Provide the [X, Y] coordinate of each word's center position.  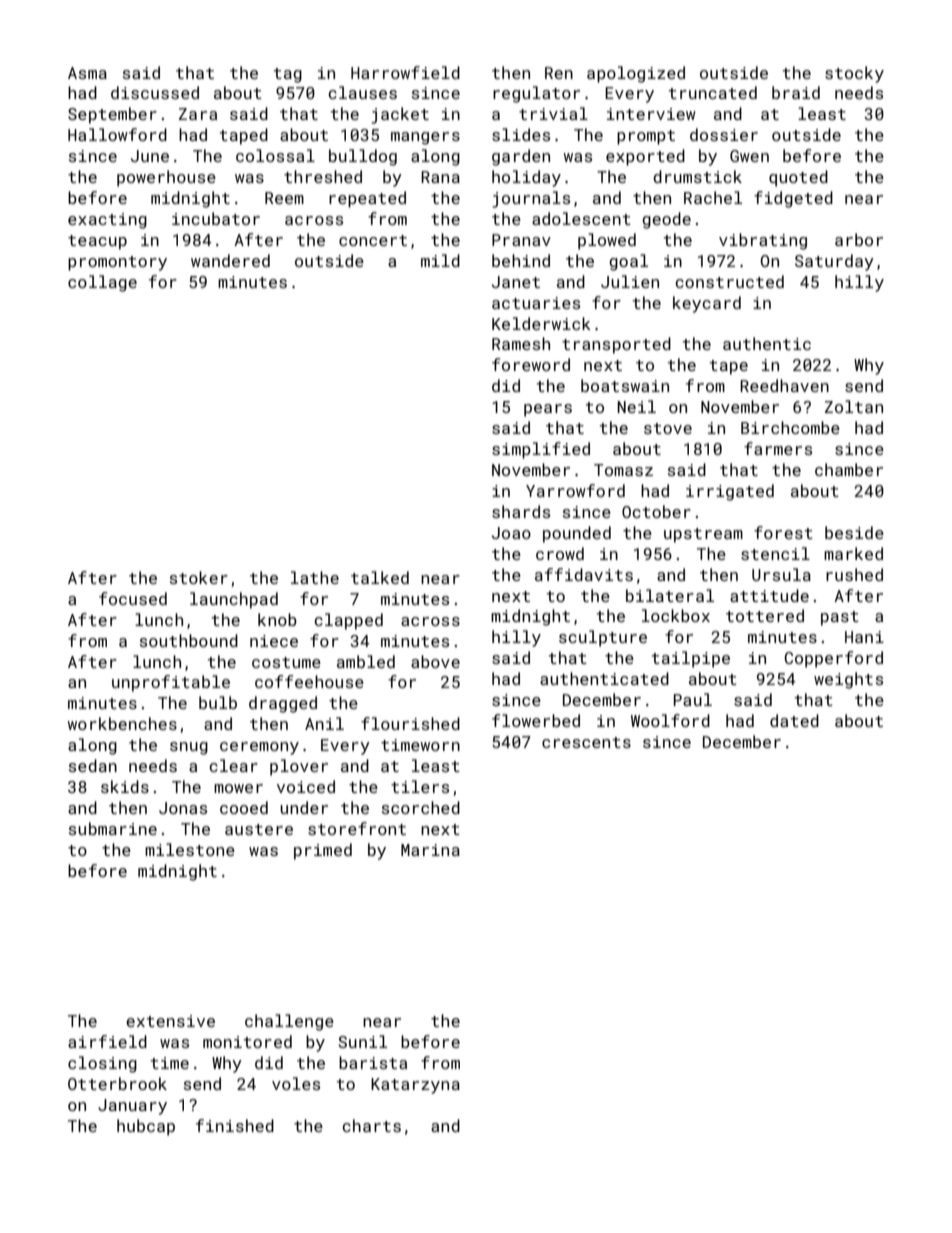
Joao [511, 533]
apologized [636, 74]
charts [371, 1125]
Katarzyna [415, 1086]
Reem [284, 198]
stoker [199, 577]
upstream [703, 535]
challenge [289, 1022]
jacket [400, 115]
